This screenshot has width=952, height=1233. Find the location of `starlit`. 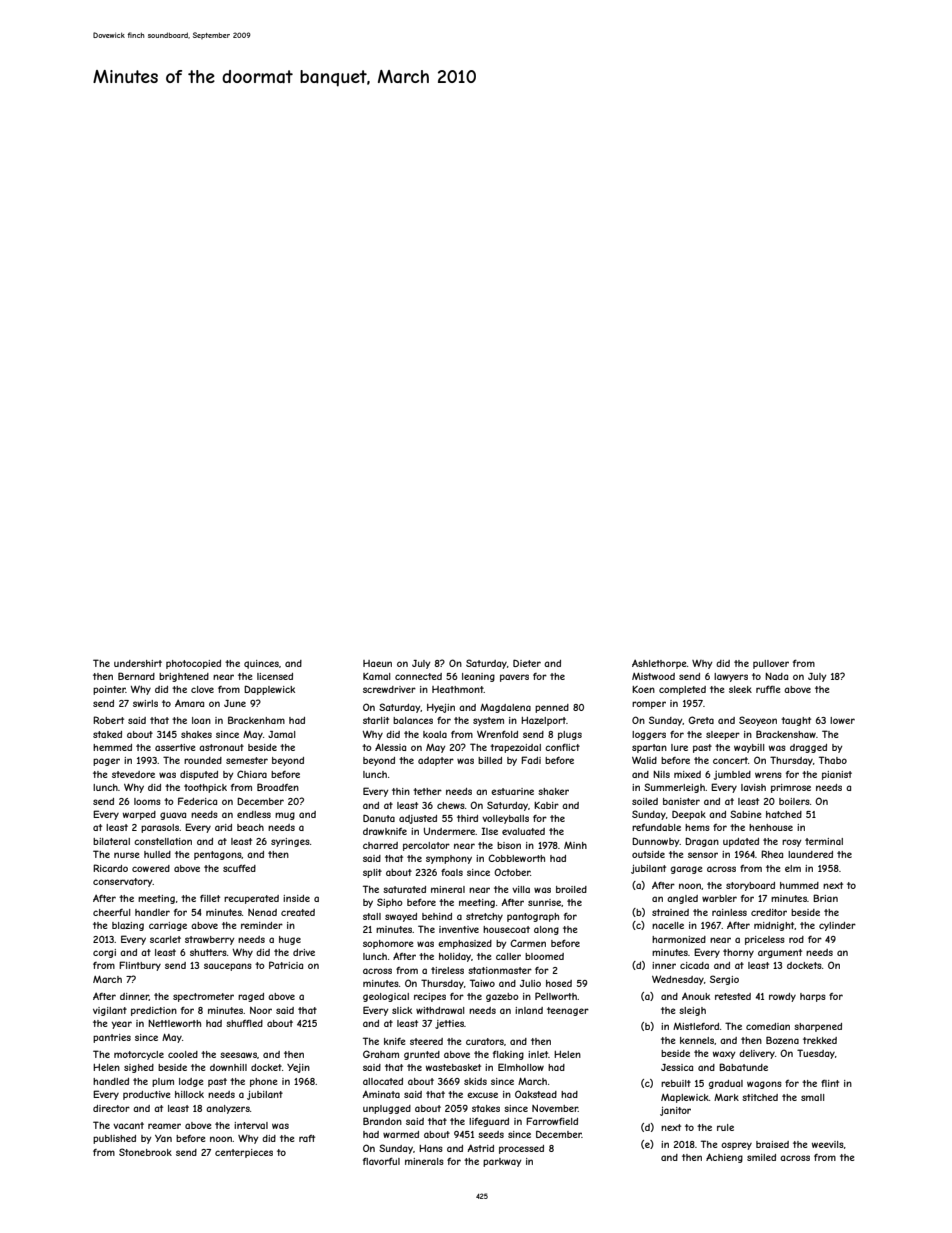

starlit is located at coordinates (376, 720).
